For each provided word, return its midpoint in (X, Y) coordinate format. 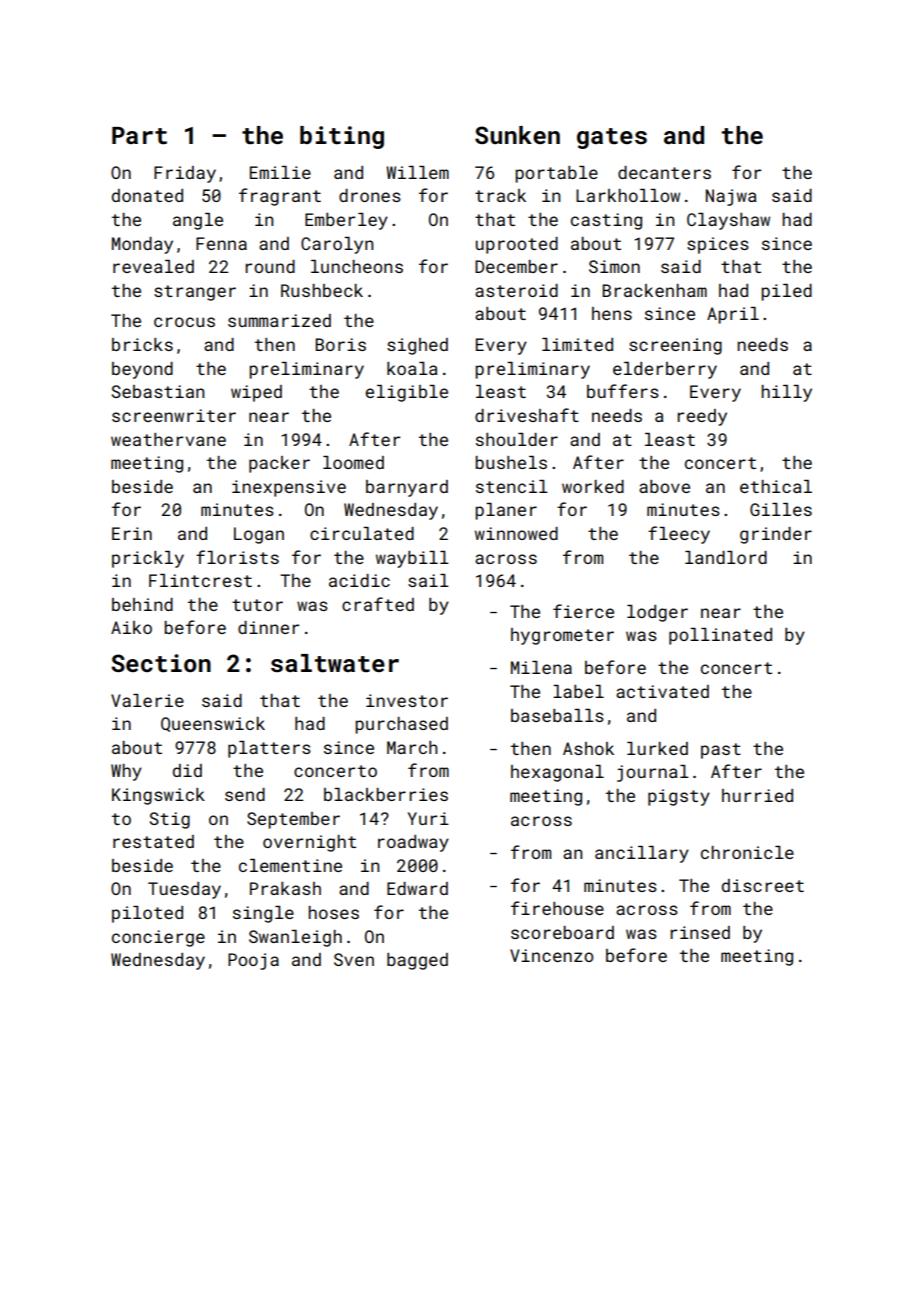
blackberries (386, 794)
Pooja (253, 961)
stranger (195, 293)
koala (412, 368)
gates (612, 138)
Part (139, 136)
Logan (259, 535)
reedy (702, 417)
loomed (353, 462)
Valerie (147, 700)
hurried (757, 795)
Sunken (517, 135)
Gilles (781, 509)
